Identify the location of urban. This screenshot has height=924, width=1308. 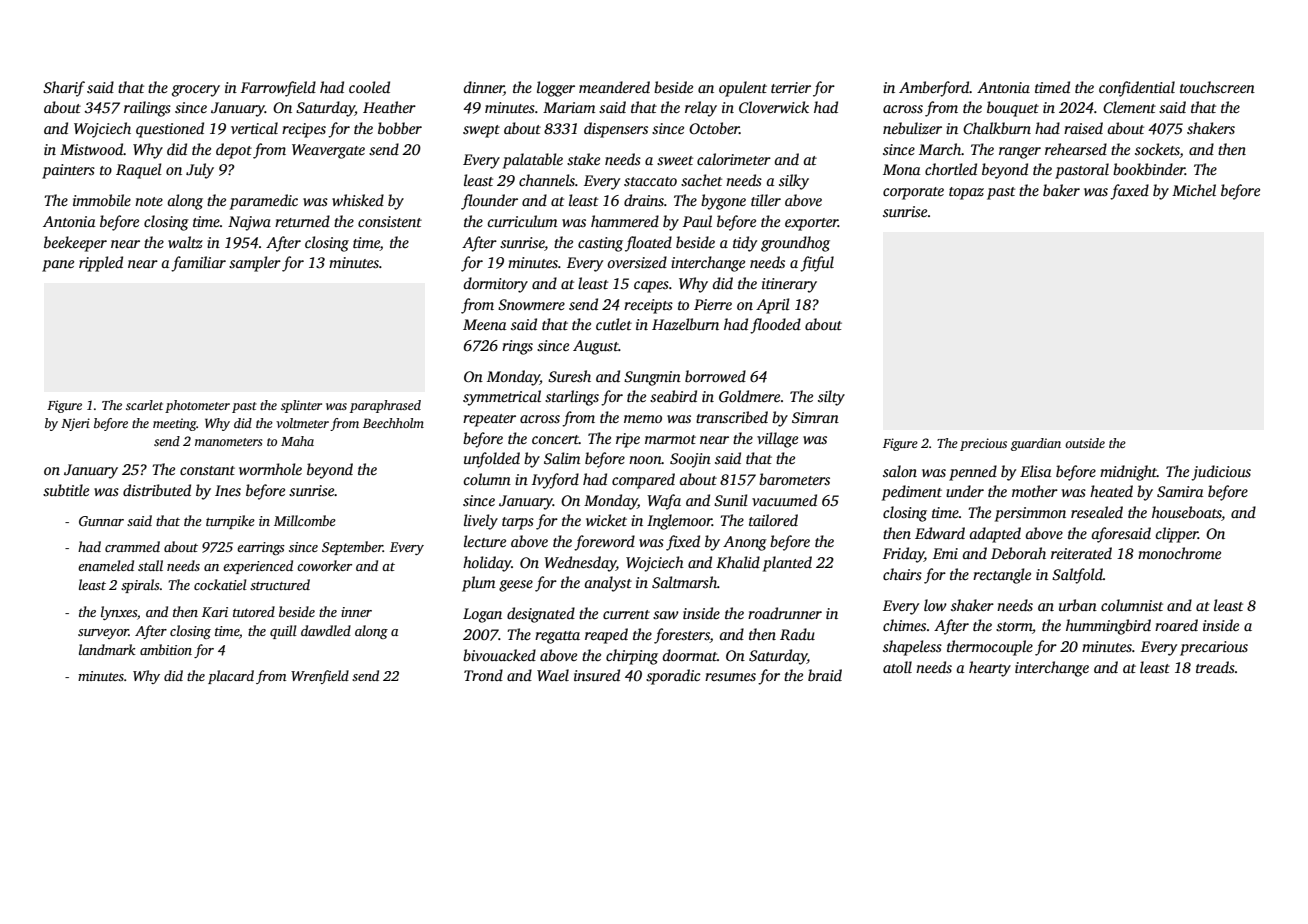
(1078, 605).
